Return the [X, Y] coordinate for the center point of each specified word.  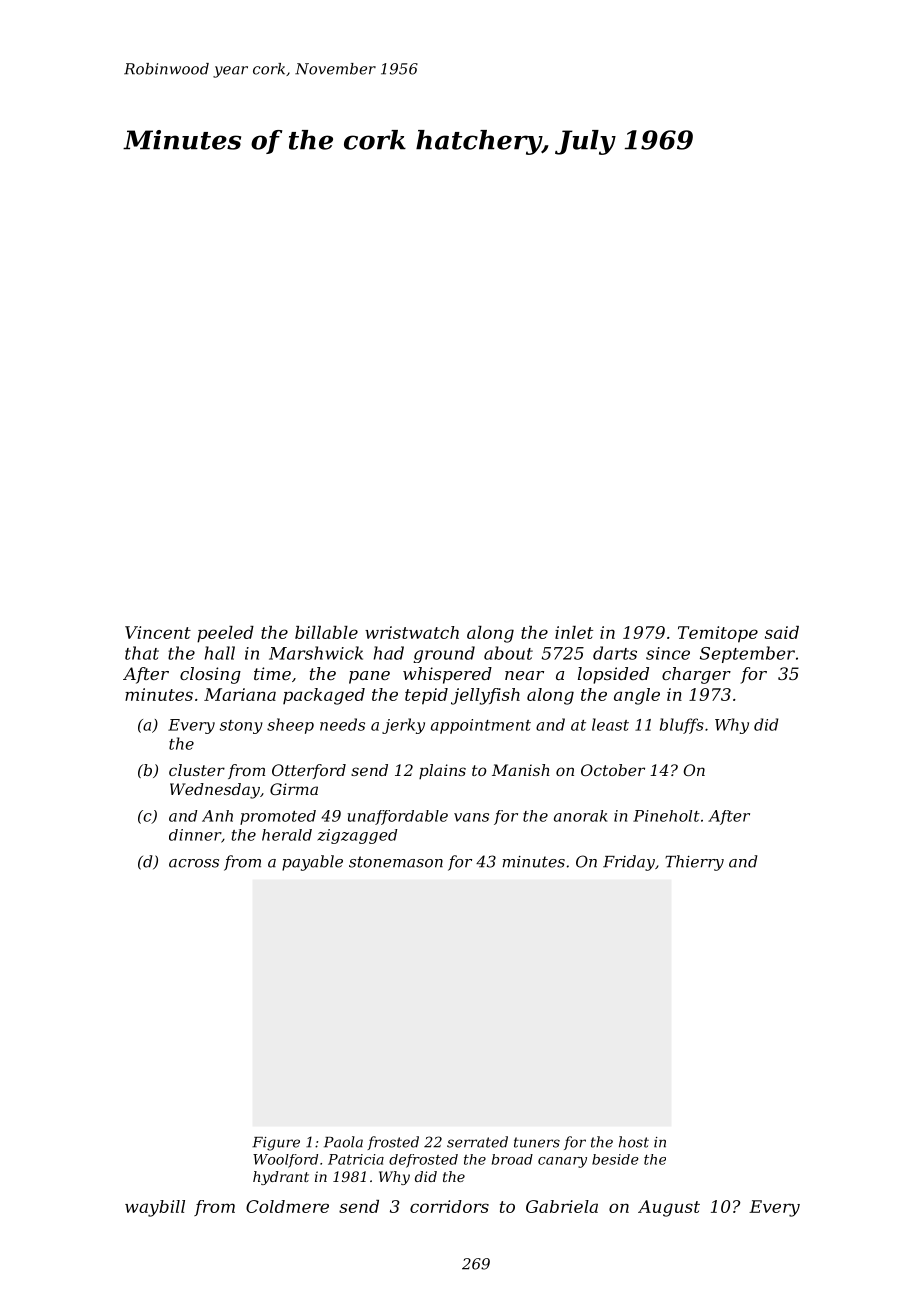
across [194, 863]
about [508, 653]
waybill [155, 1208]
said [782, 632]
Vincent [158, 632]
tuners [537, 1142]
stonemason [396, 862]
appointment [481, 726]
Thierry [694, 863]
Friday [629, 863]
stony [241, 727]
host [634, 1142]
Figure [276, 1144]
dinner [195, 835]
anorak [581, 816]
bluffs [682, 726]
